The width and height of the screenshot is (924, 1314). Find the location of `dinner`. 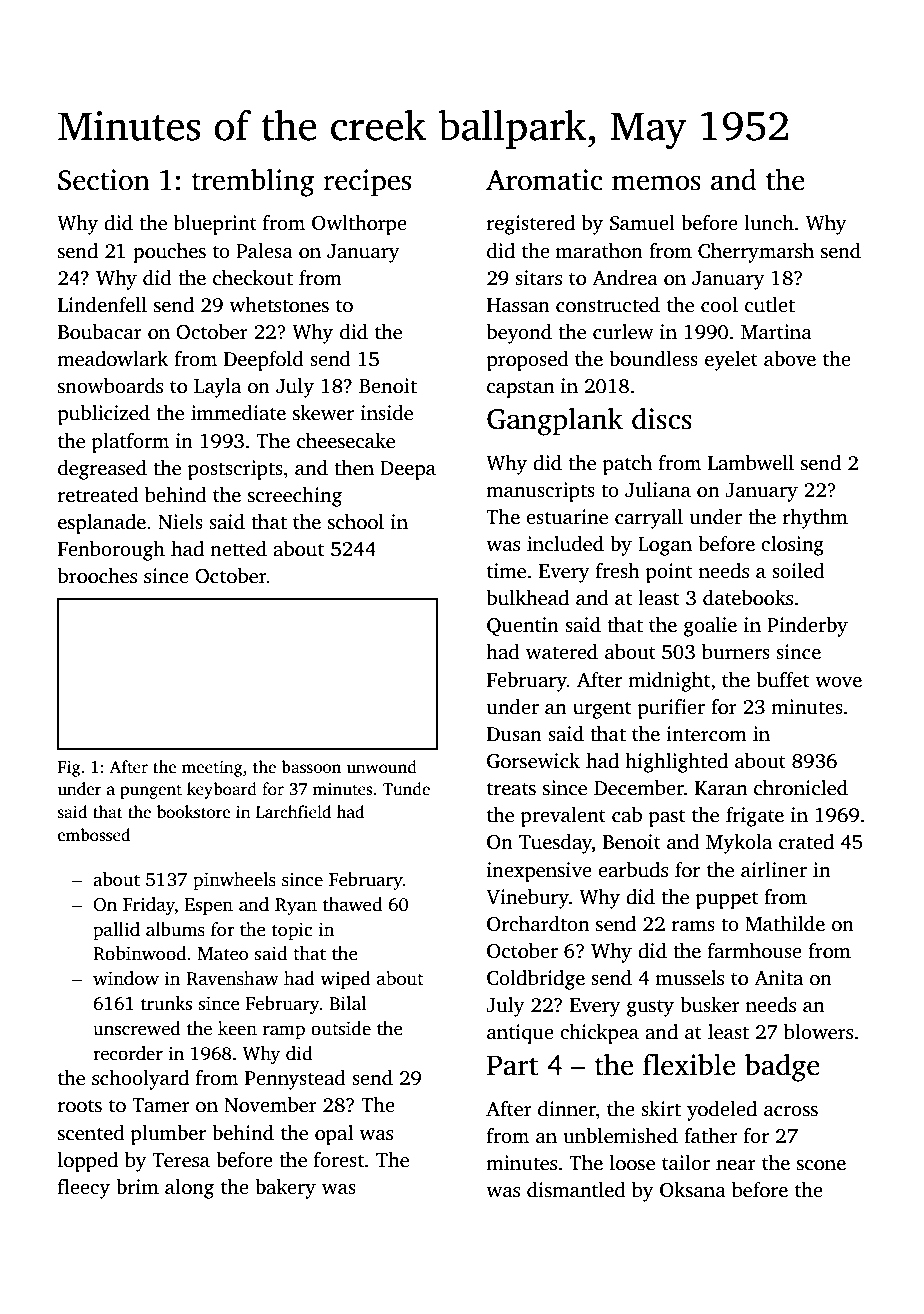

dinner is located at coordinates (567, 1109).
